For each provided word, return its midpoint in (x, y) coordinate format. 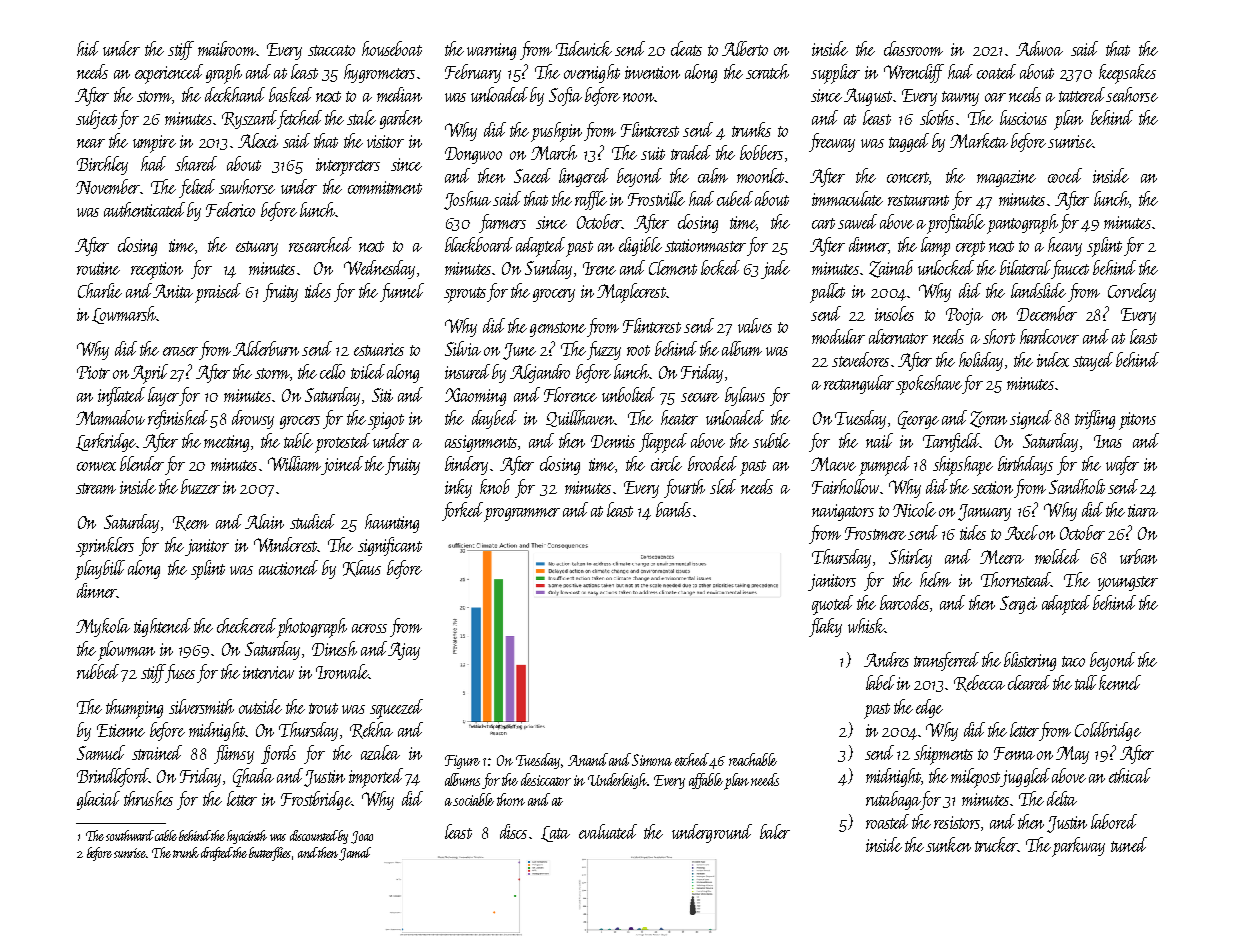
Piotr (93, 372)
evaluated (608, 831)
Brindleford (113, 777)
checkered (246, 625)
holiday (981, 361)
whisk (866, 625)
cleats (686, 48)
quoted (832, 605)
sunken (948, 844)
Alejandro (540, 373)
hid (88, 48)
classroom (913, 48)
